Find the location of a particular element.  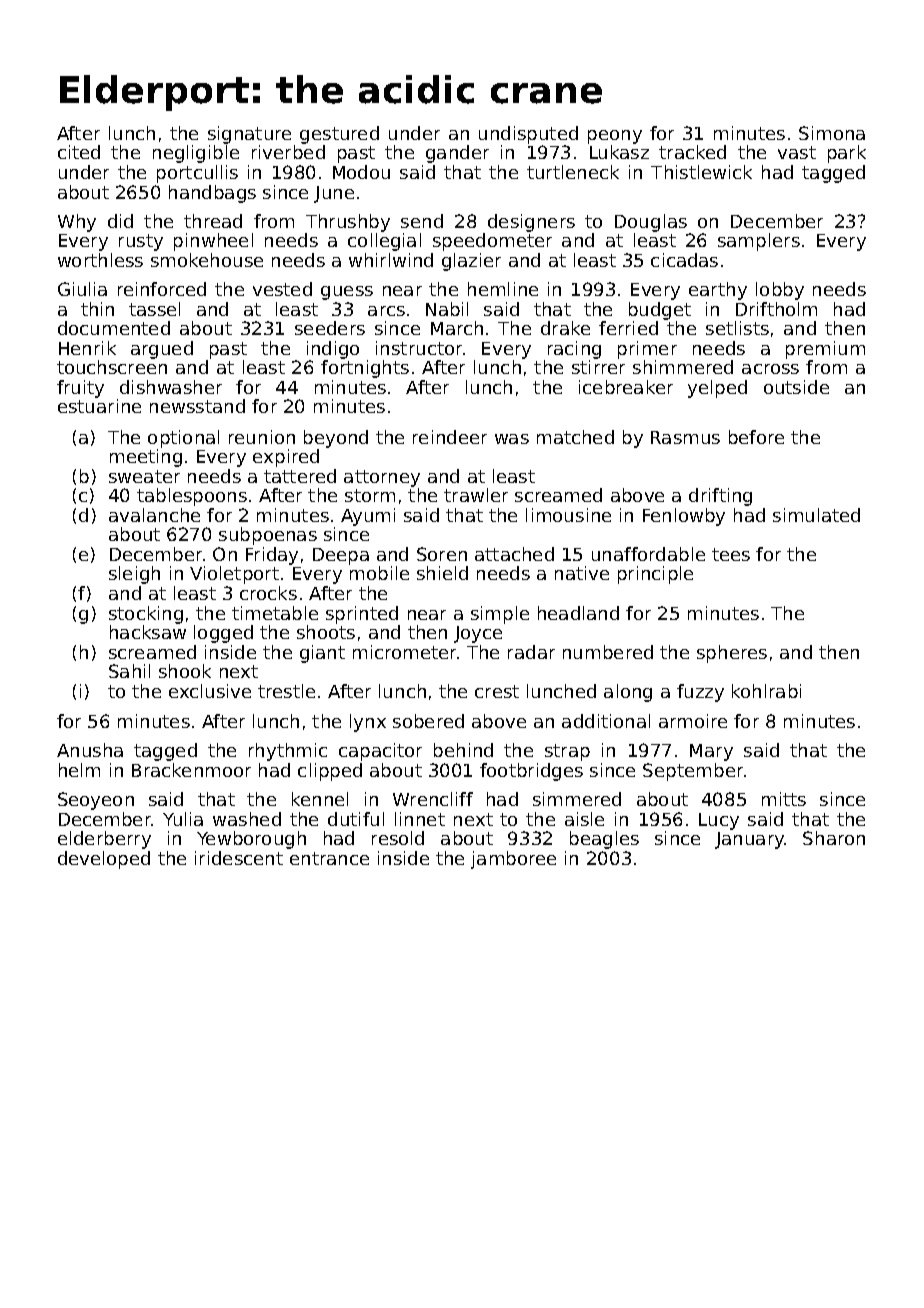

samplers is located at coordinates (759, 242).
